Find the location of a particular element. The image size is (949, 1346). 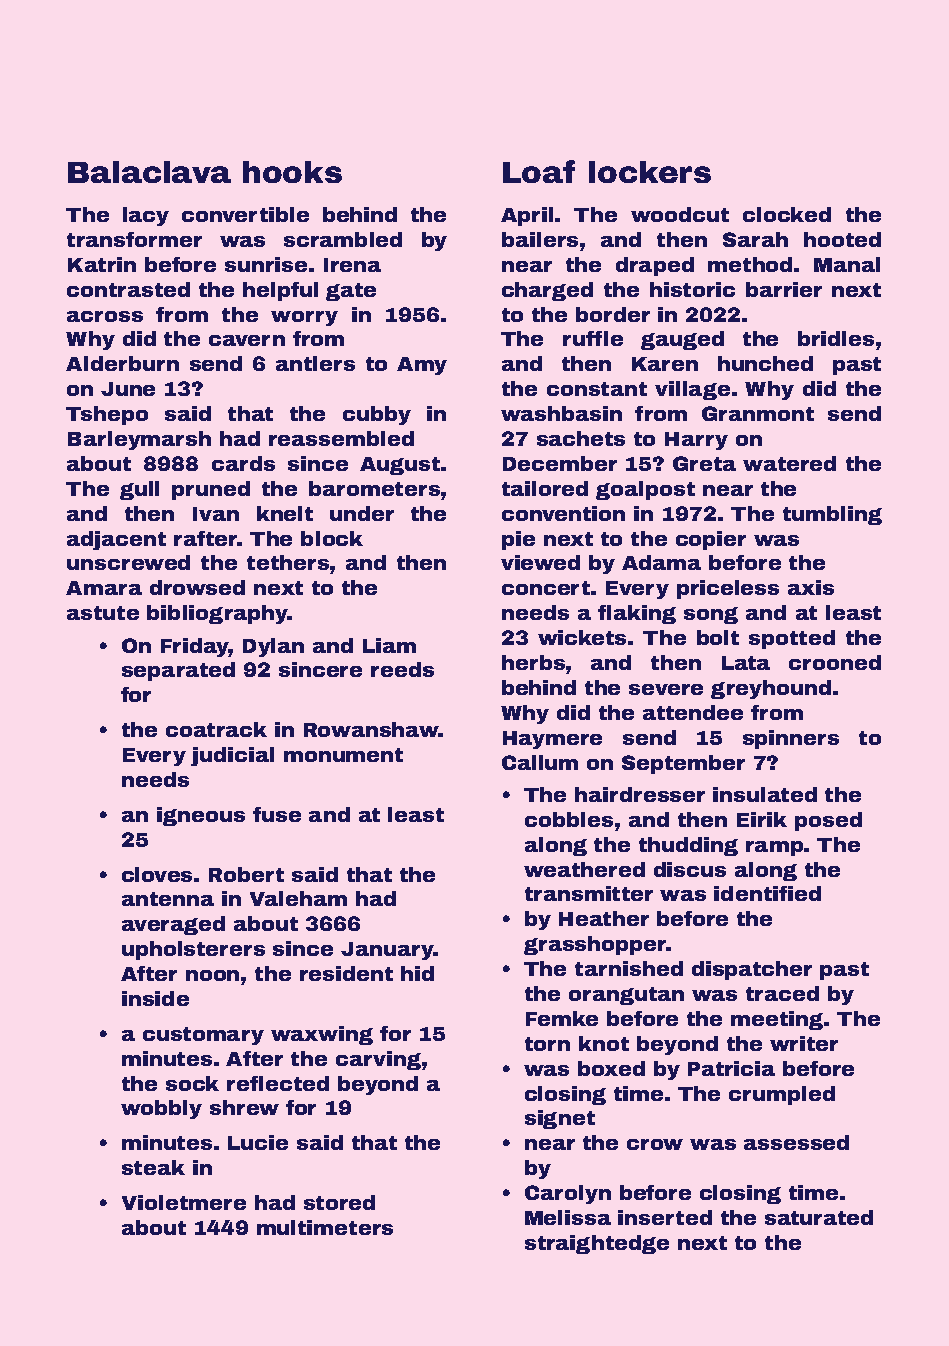

stored is located at coordinates (339, 1202).
